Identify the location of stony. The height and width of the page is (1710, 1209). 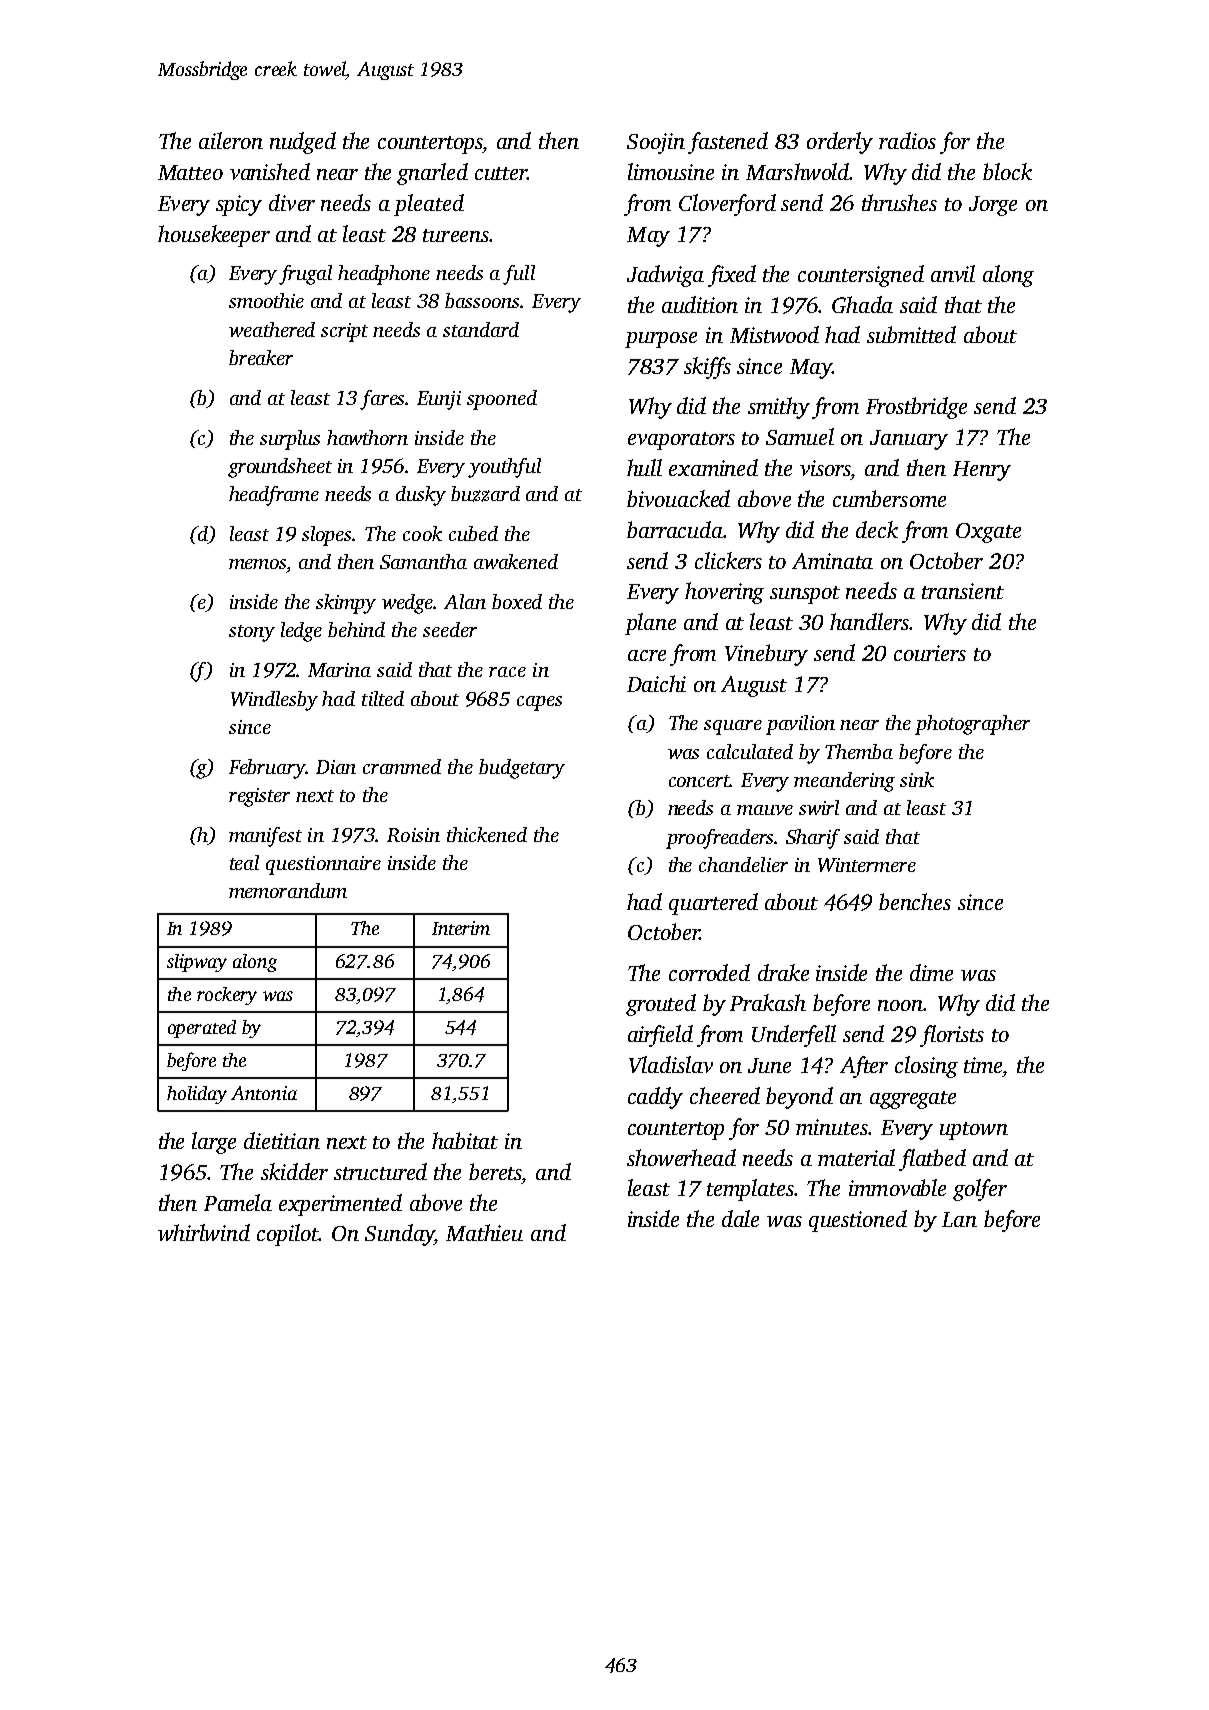
(252, 633).
